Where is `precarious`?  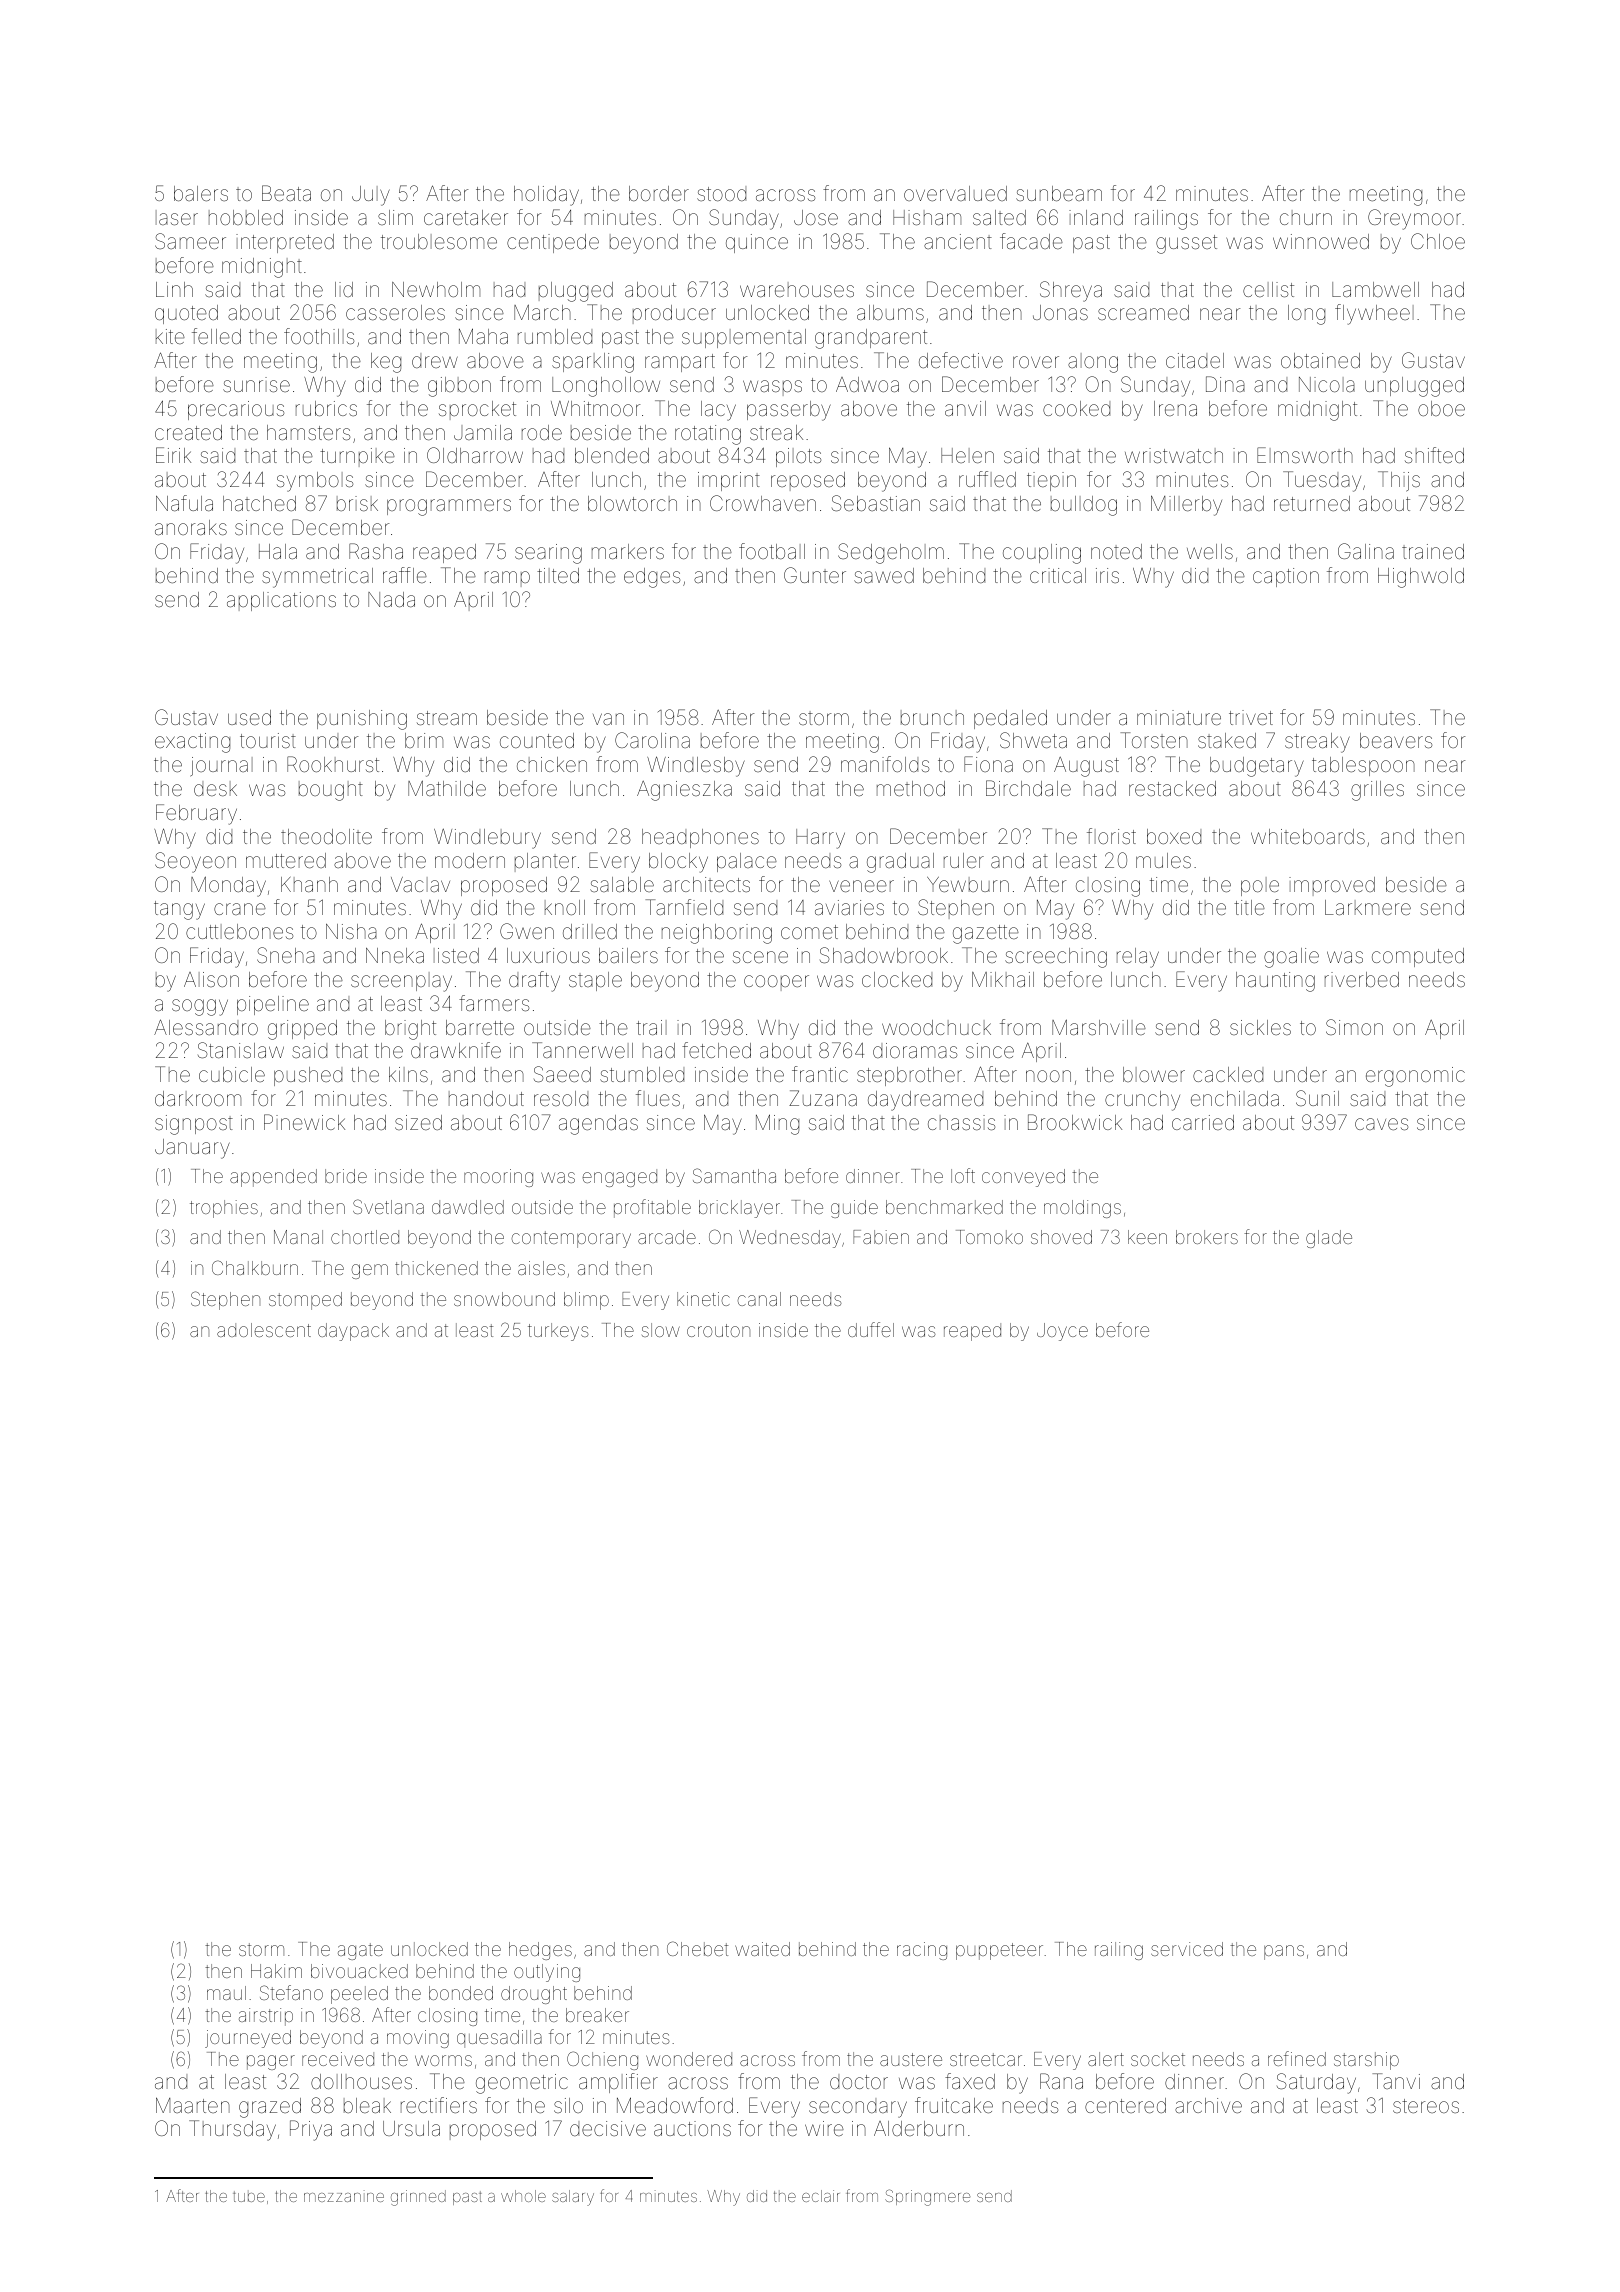
precarious is located at coordinates (236, 410).
